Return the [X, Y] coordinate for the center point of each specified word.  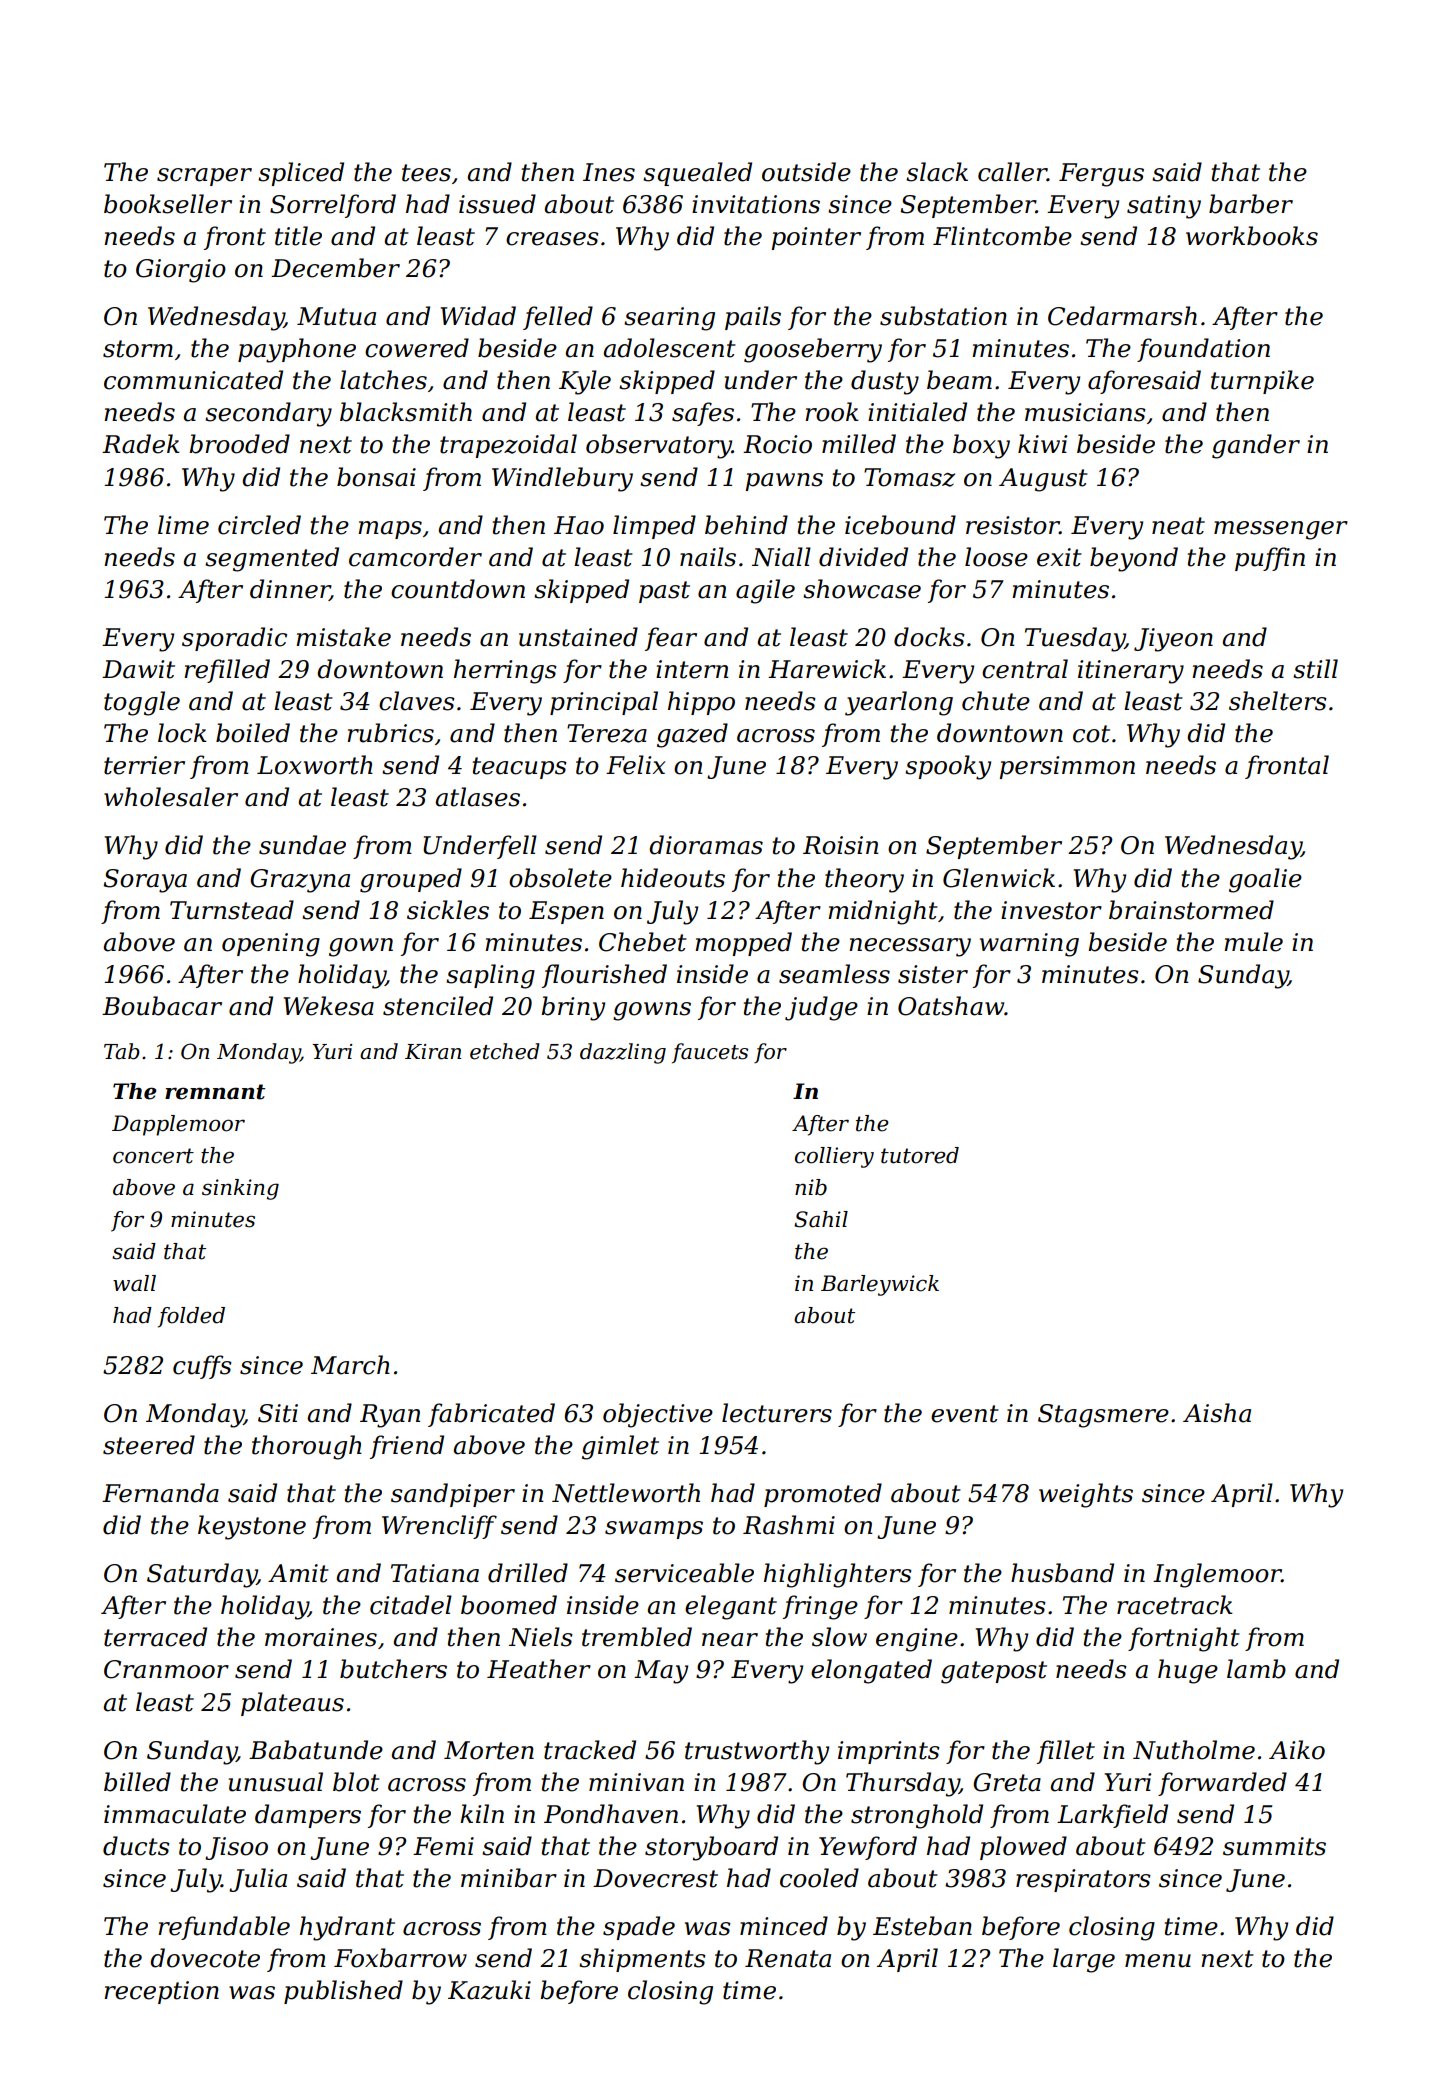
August [1043, 480]
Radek [141, 444]
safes [703, 414]
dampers [308, 1816]
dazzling [623, 1053]
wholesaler [171, 797]
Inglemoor [1217, 1575]
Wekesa [329, 1006]
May [661, 1672]
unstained [578, 637]
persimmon [1067, 767]
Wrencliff [439, 1527]
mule [1253, 942]
